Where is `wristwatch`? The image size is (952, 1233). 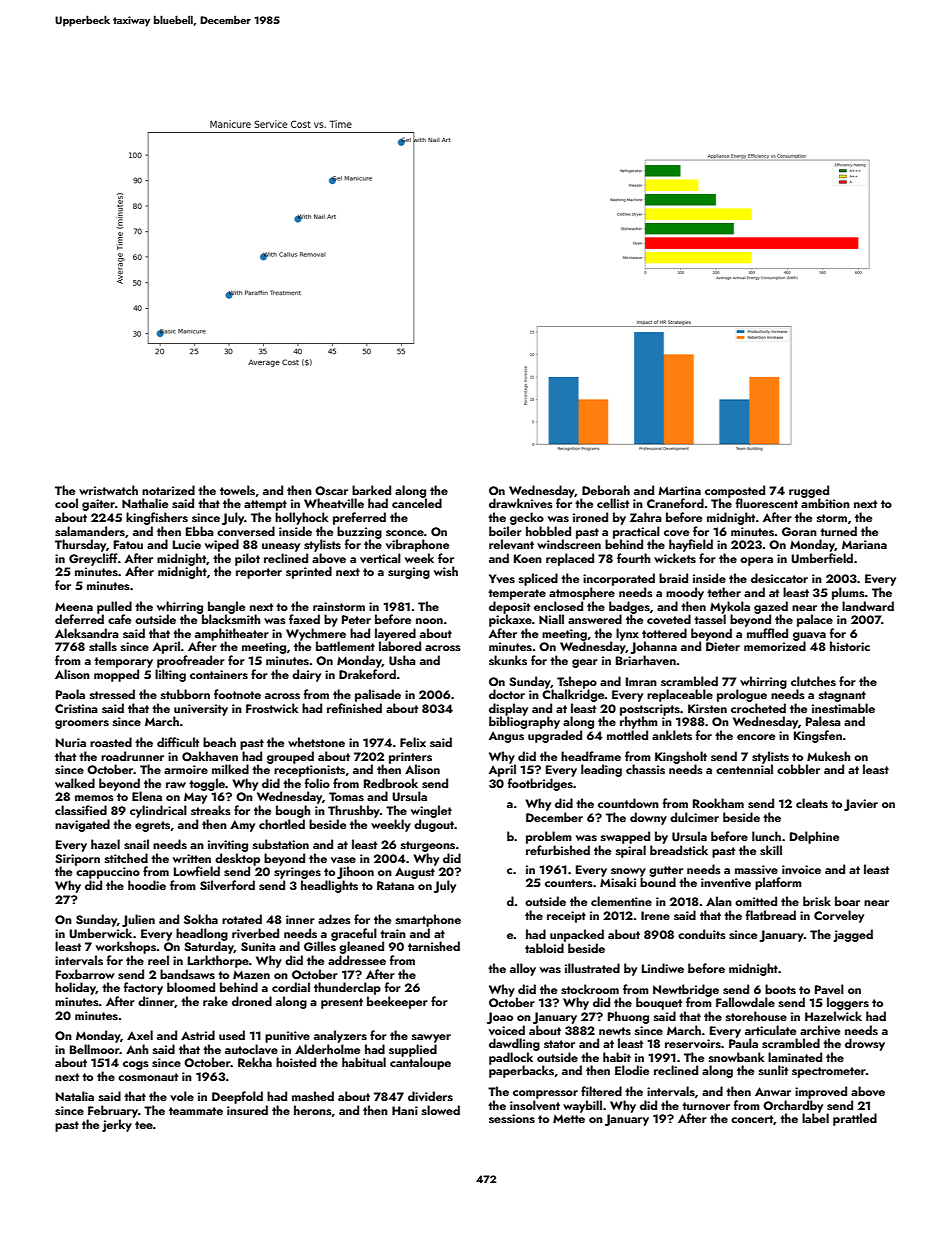
wristwatch is located at coordinates (108, 490).
